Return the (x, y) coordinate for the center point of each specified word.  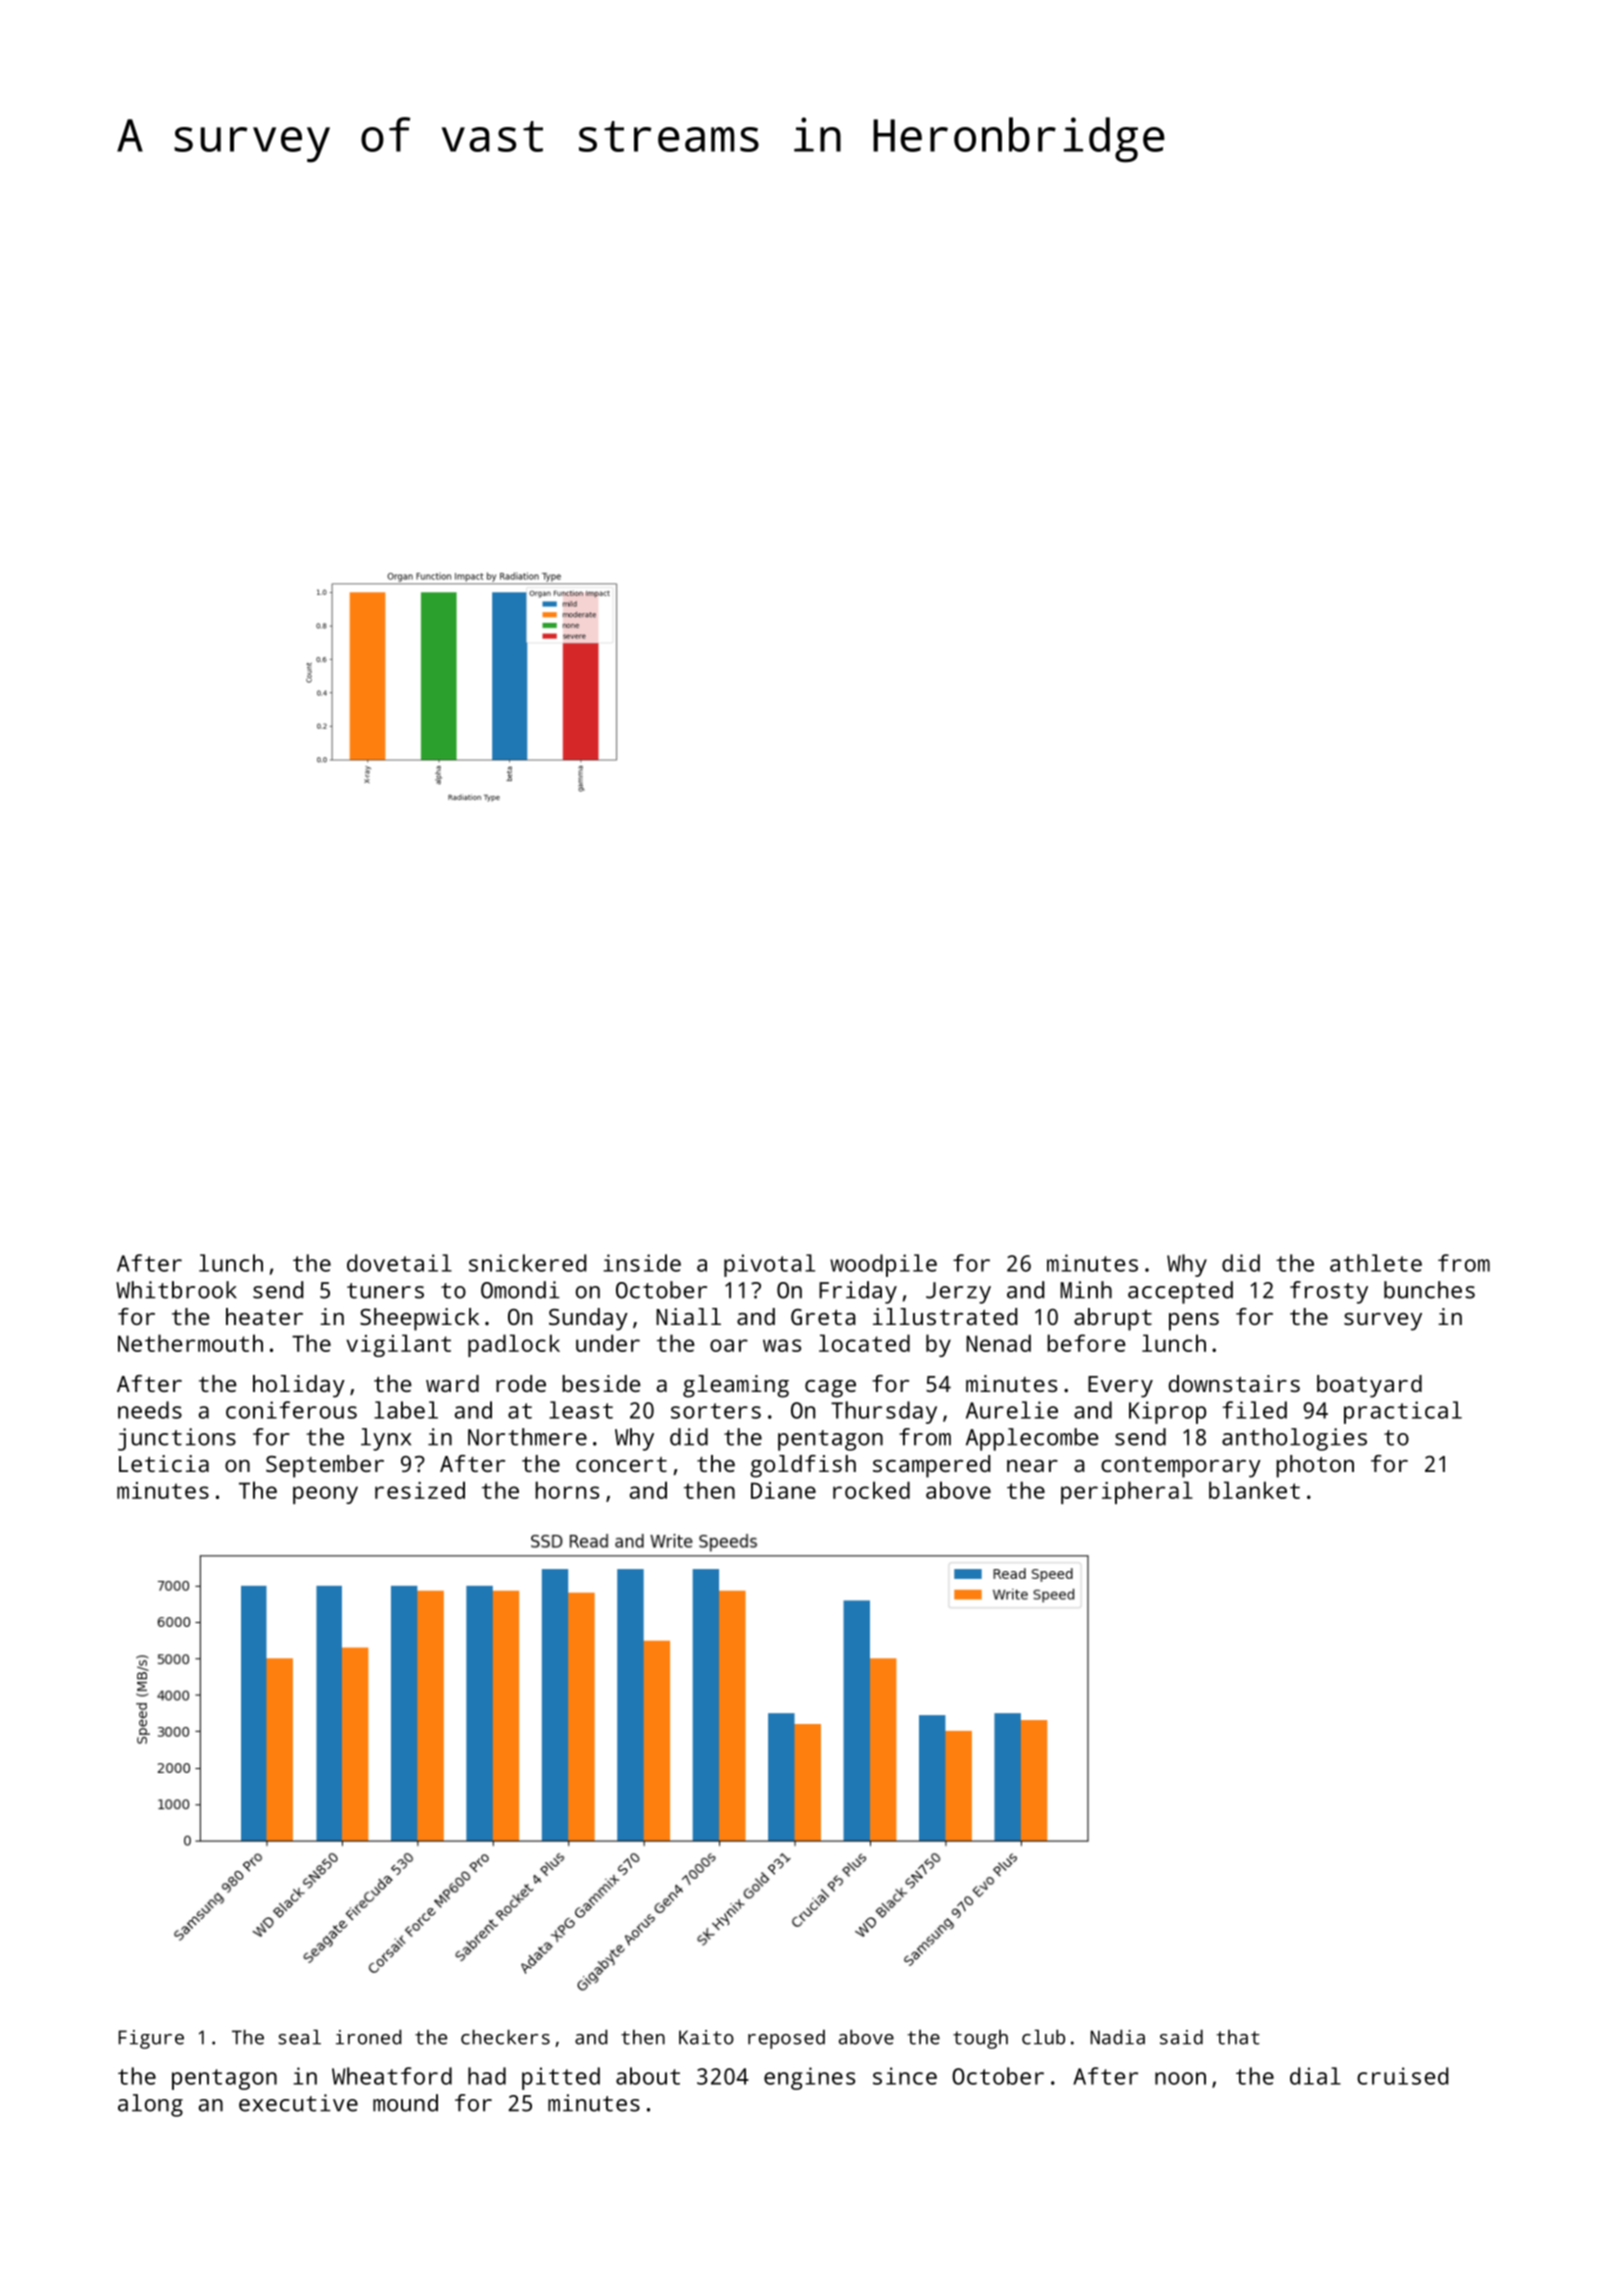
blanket (1254, 1490)
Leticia (164, 1463)
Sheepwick (419, 1319)
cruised (1402, 2076)
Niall (688, 1316)
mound (405, 2103)
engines (809, 2078)
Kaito (706, 2037)
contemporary (1181, 1467)
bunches (1429, 1290)
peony (325, 1495)
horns (567, 1490)
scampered (931, 1466)
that (1238, 2037)
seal (299, 2037)
